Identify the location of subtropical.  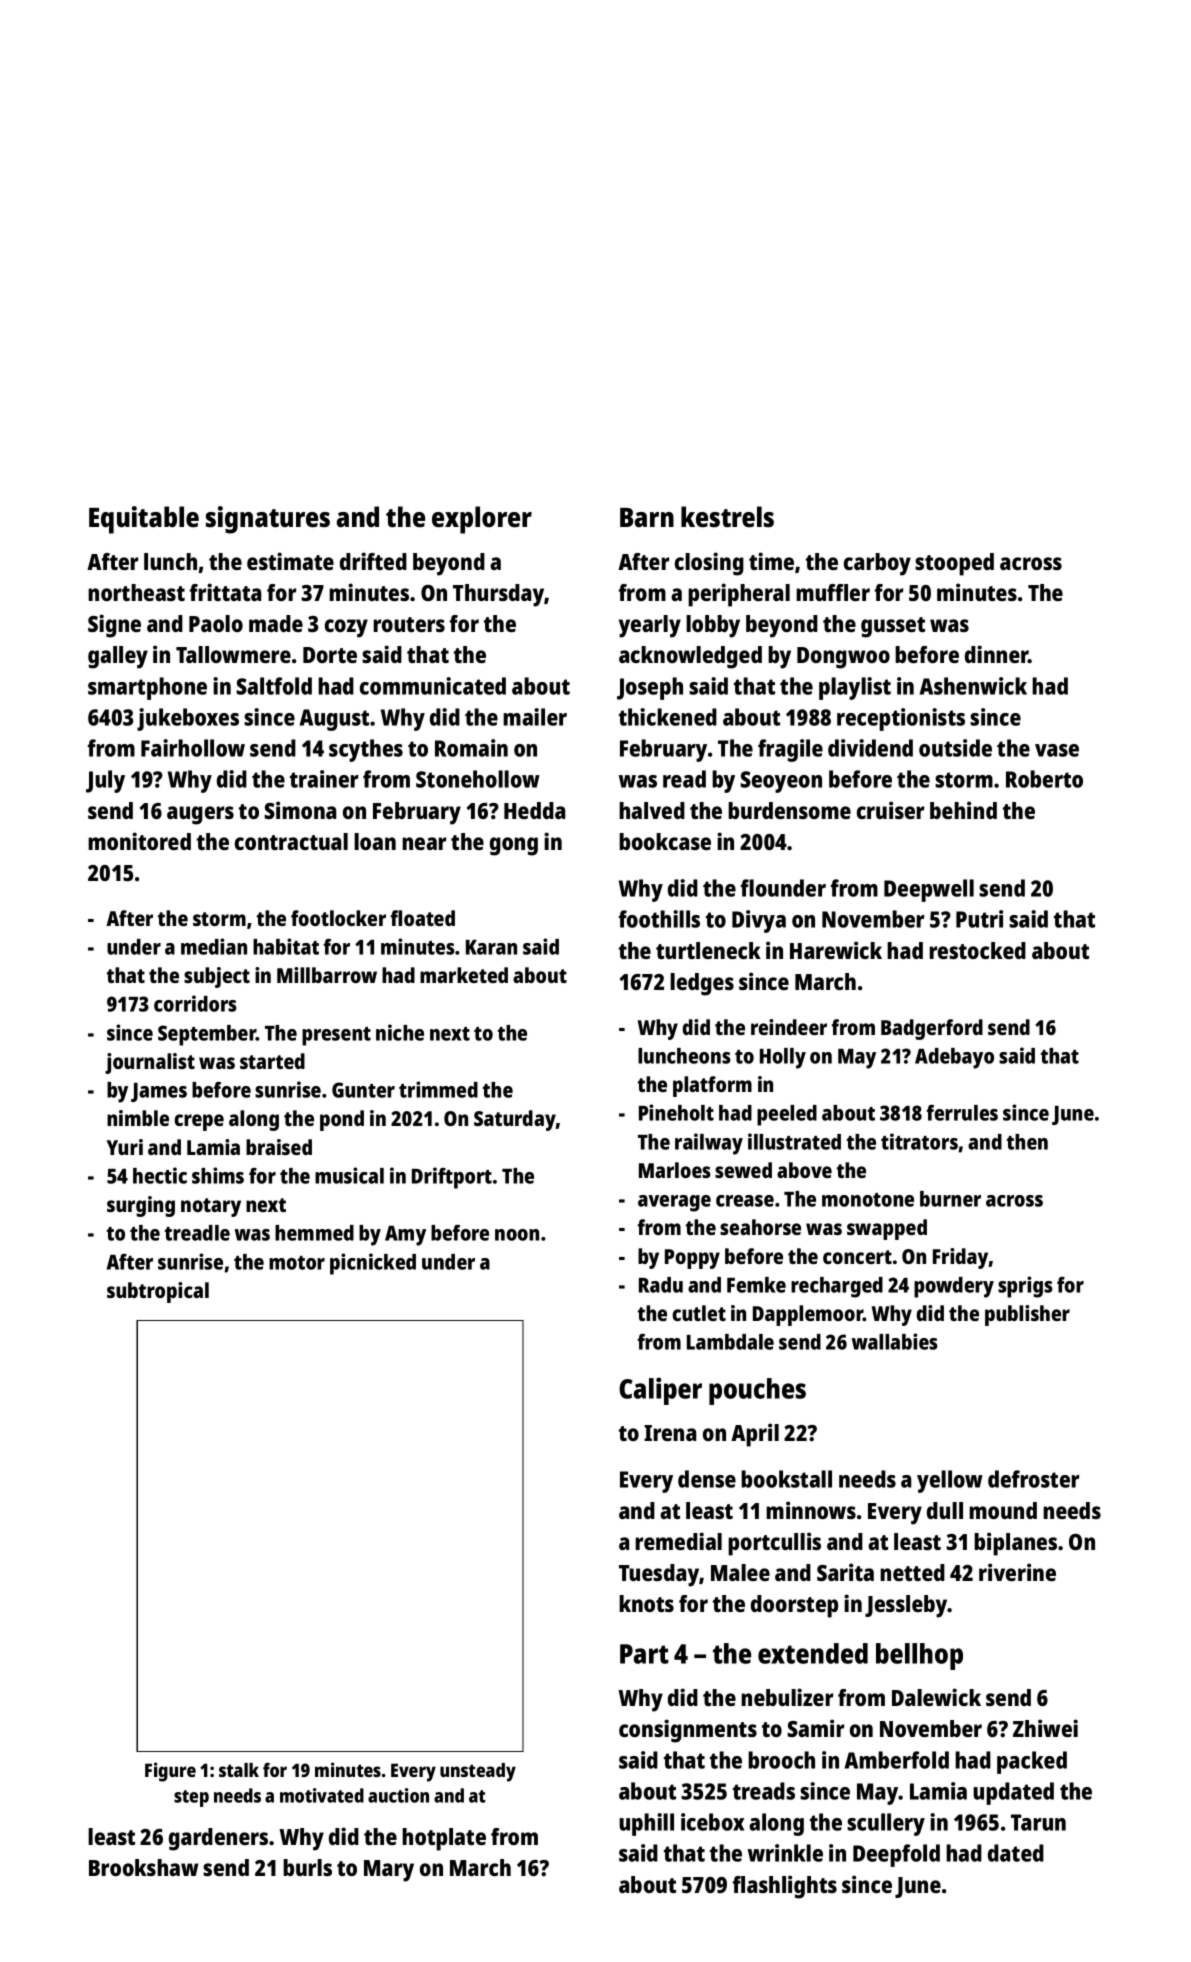
(158, 1292).
